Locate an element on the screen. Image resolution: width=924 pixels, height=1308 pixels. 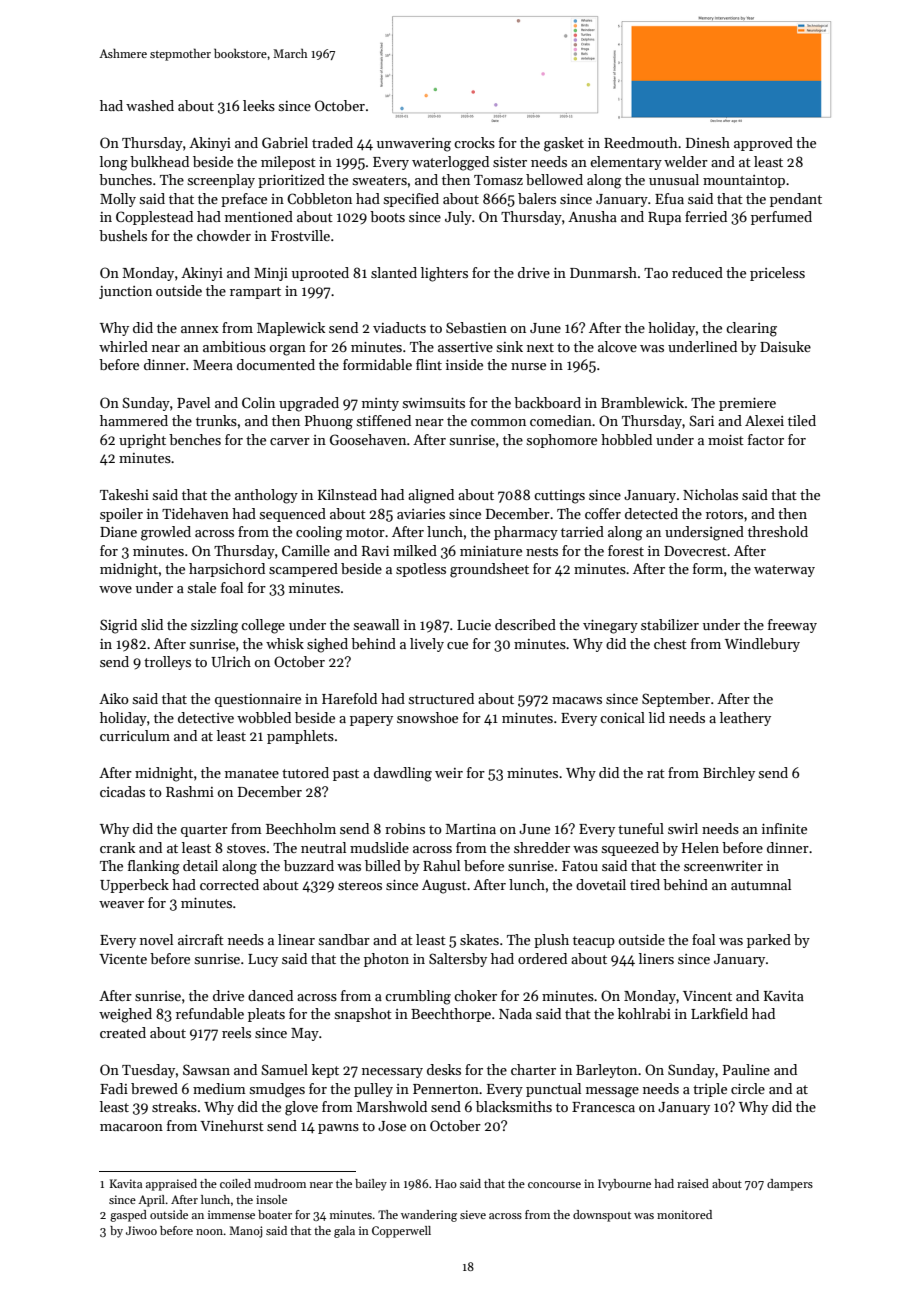
detected is located at coordinates (651, 513).
